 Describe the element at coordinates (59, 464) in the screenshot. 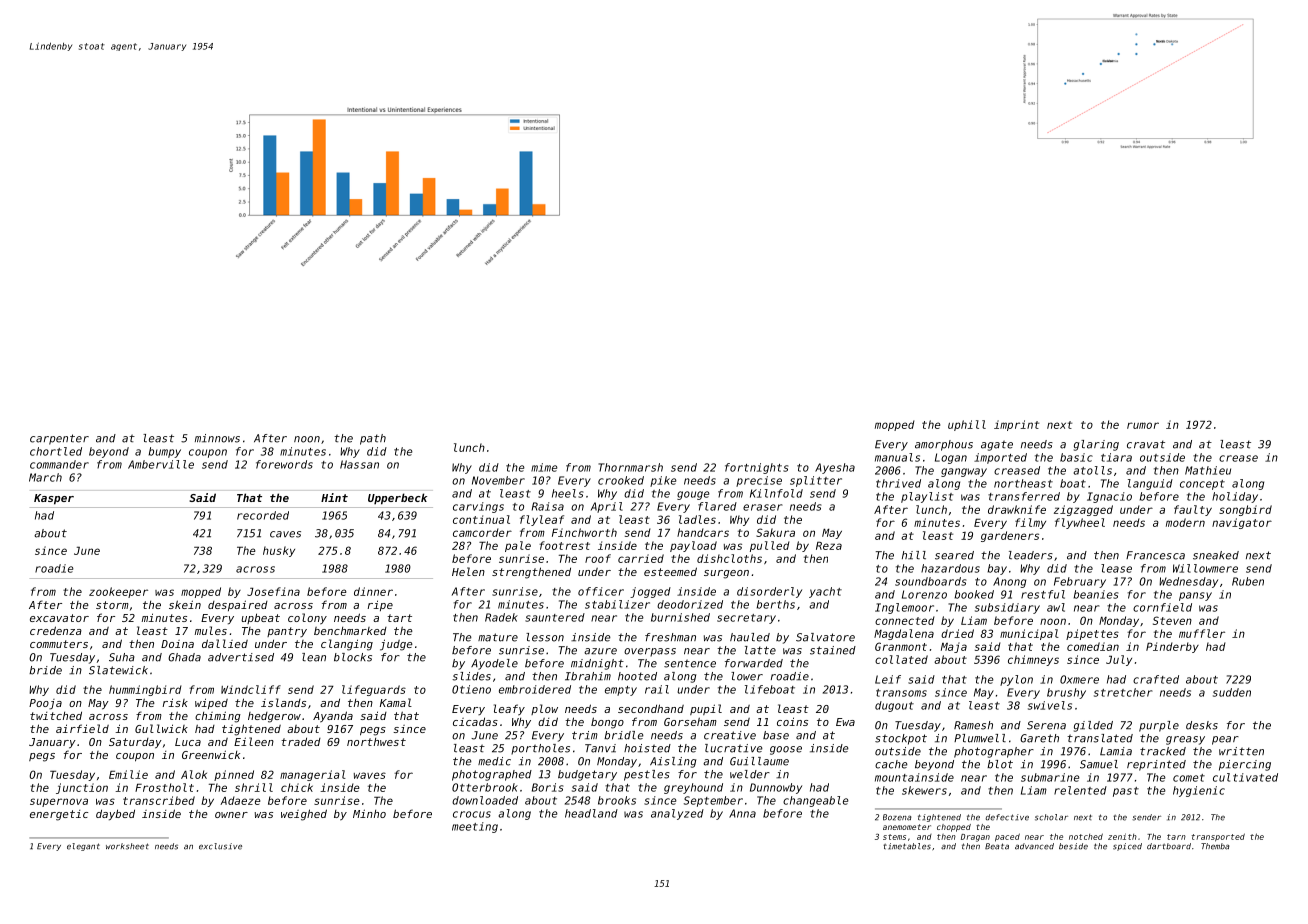

I see `commander` at that location.
